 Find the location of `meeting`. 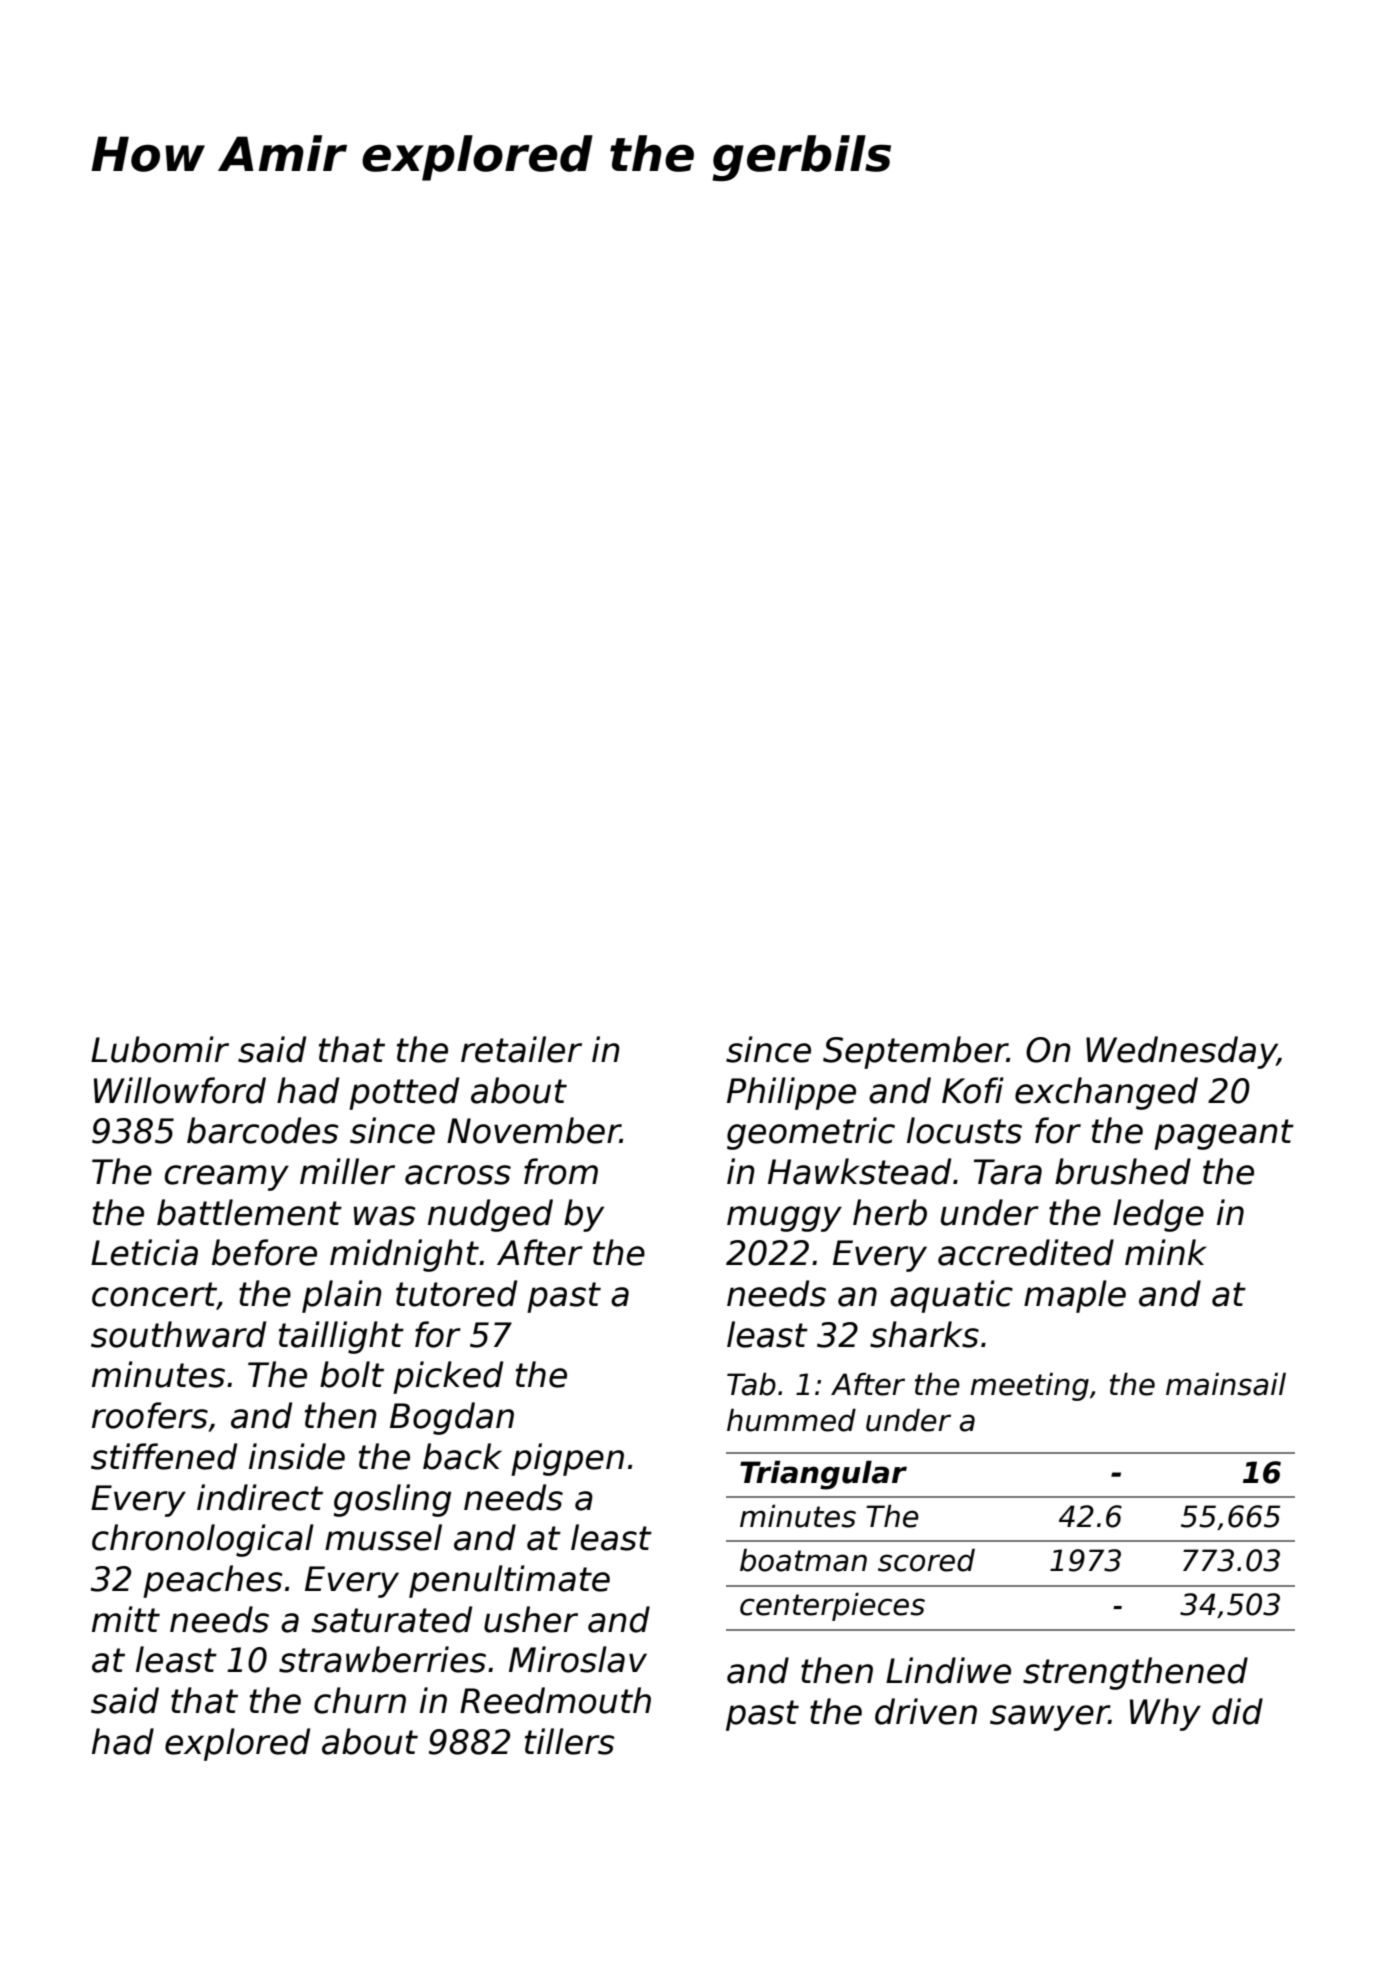

meeting is located at coordinates (1029, 1387).
